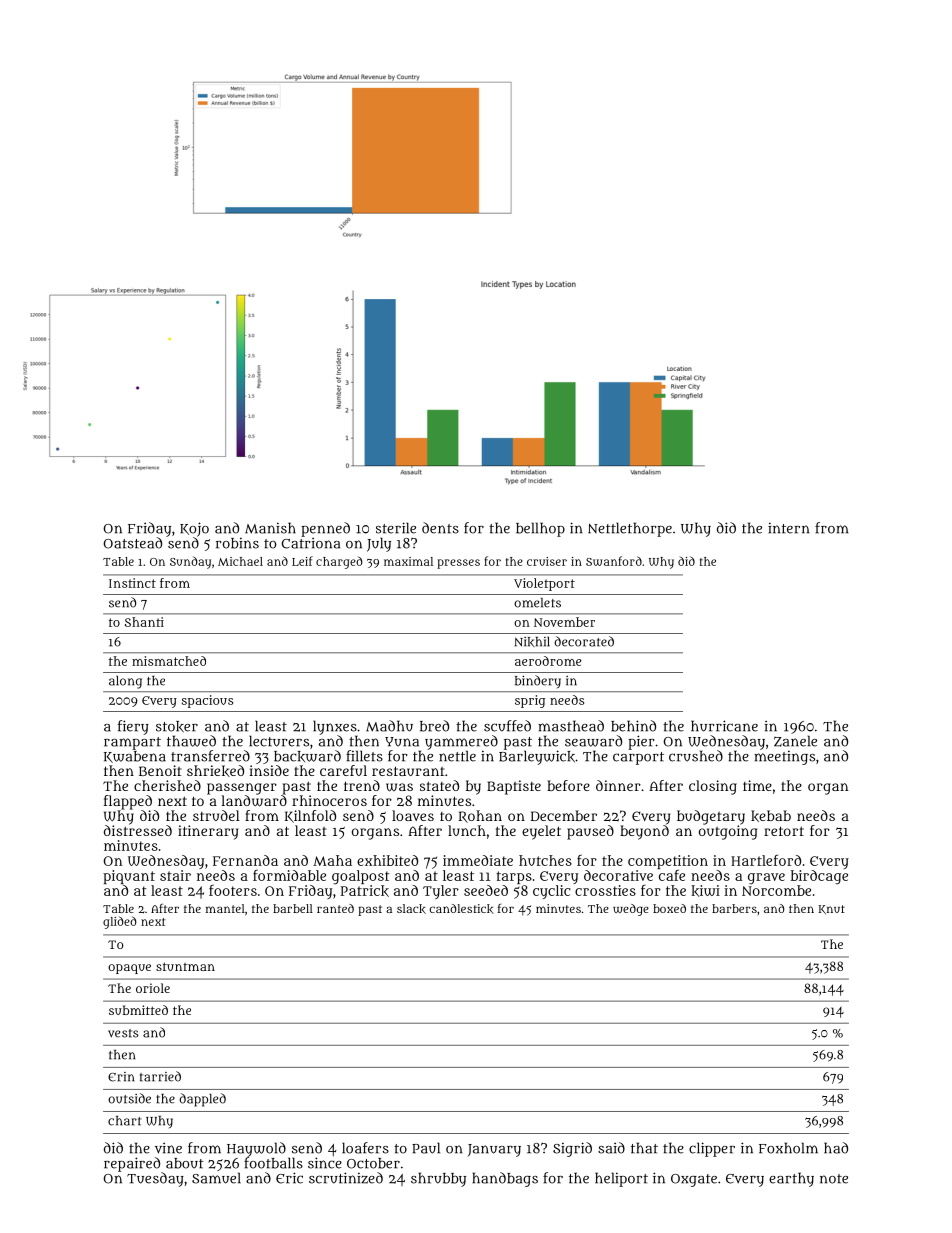 The image size is (952, 1233). I want to click on Samuel, so click(216, 1178).
